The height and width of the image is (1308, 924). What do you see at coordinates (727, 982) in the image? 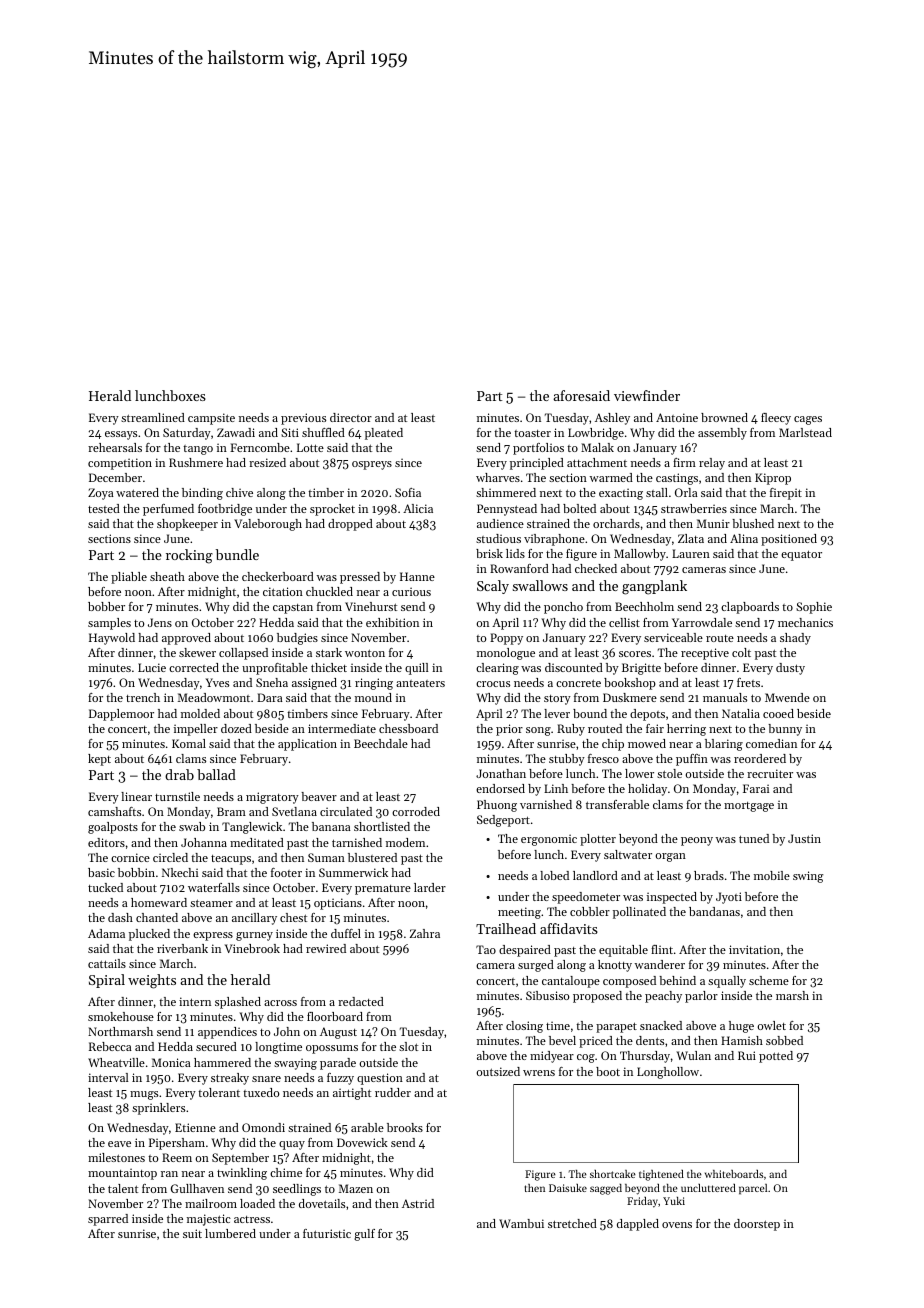
I see `squally` at bounding box center [727, 982].
